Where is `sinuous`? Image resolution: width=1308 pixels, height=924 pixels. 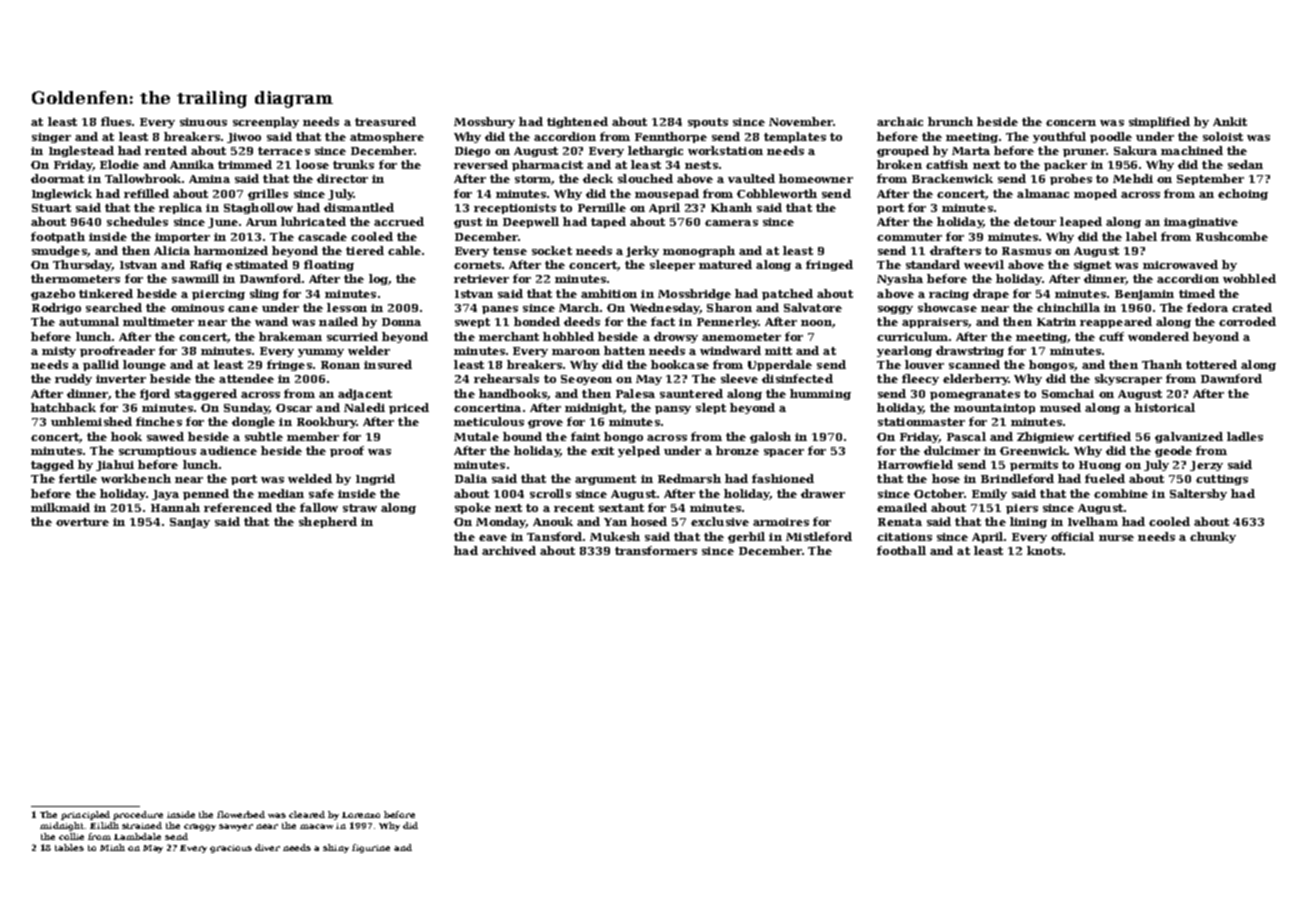
sinuous is located at coordinates (203, 122).
